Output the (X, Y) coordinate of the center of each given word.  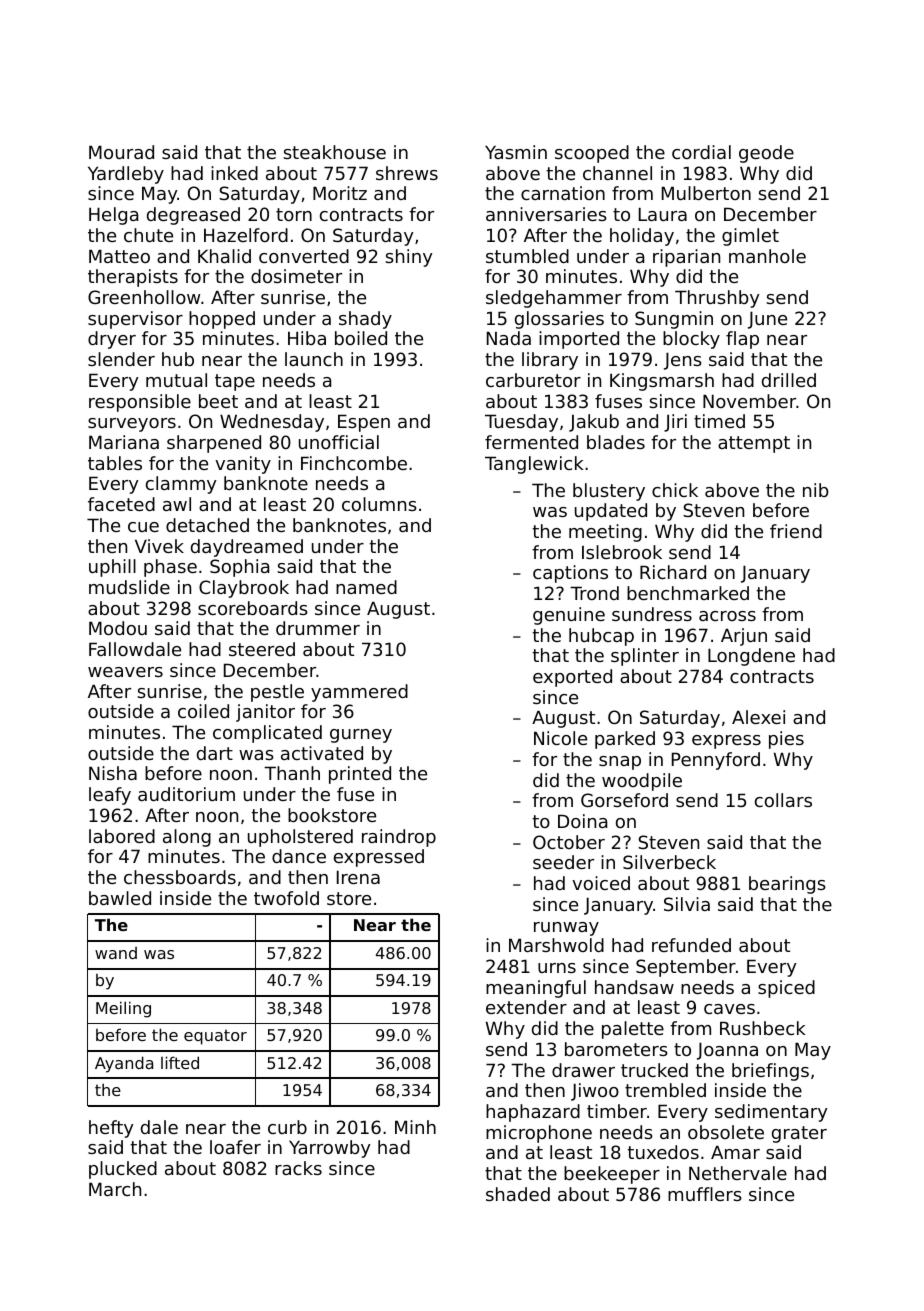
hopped (222, 320)
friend (796, 531)
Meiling (123, 1009)
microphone (539, 1134)
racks (298, 1168)
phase (170, 568)
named (366, 587)
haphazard (533, 1113)
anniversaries (546, 214)
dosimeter (296, 276)
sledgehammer (554, 299)
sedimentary (771, 1113)
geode (766, 154)
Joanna (727, 1051)
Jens (683, 361)
